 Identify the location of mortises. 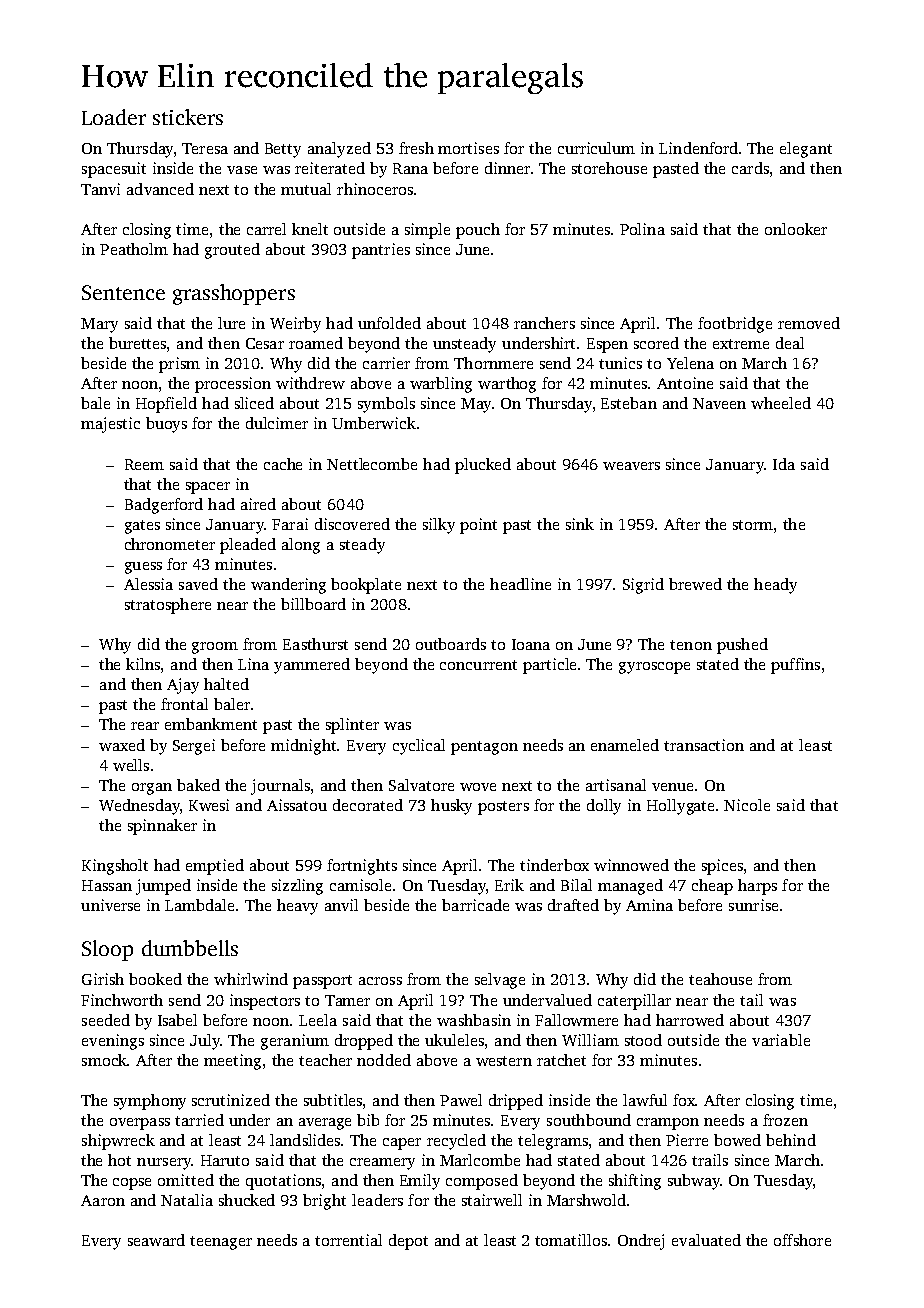
(468, 148).
